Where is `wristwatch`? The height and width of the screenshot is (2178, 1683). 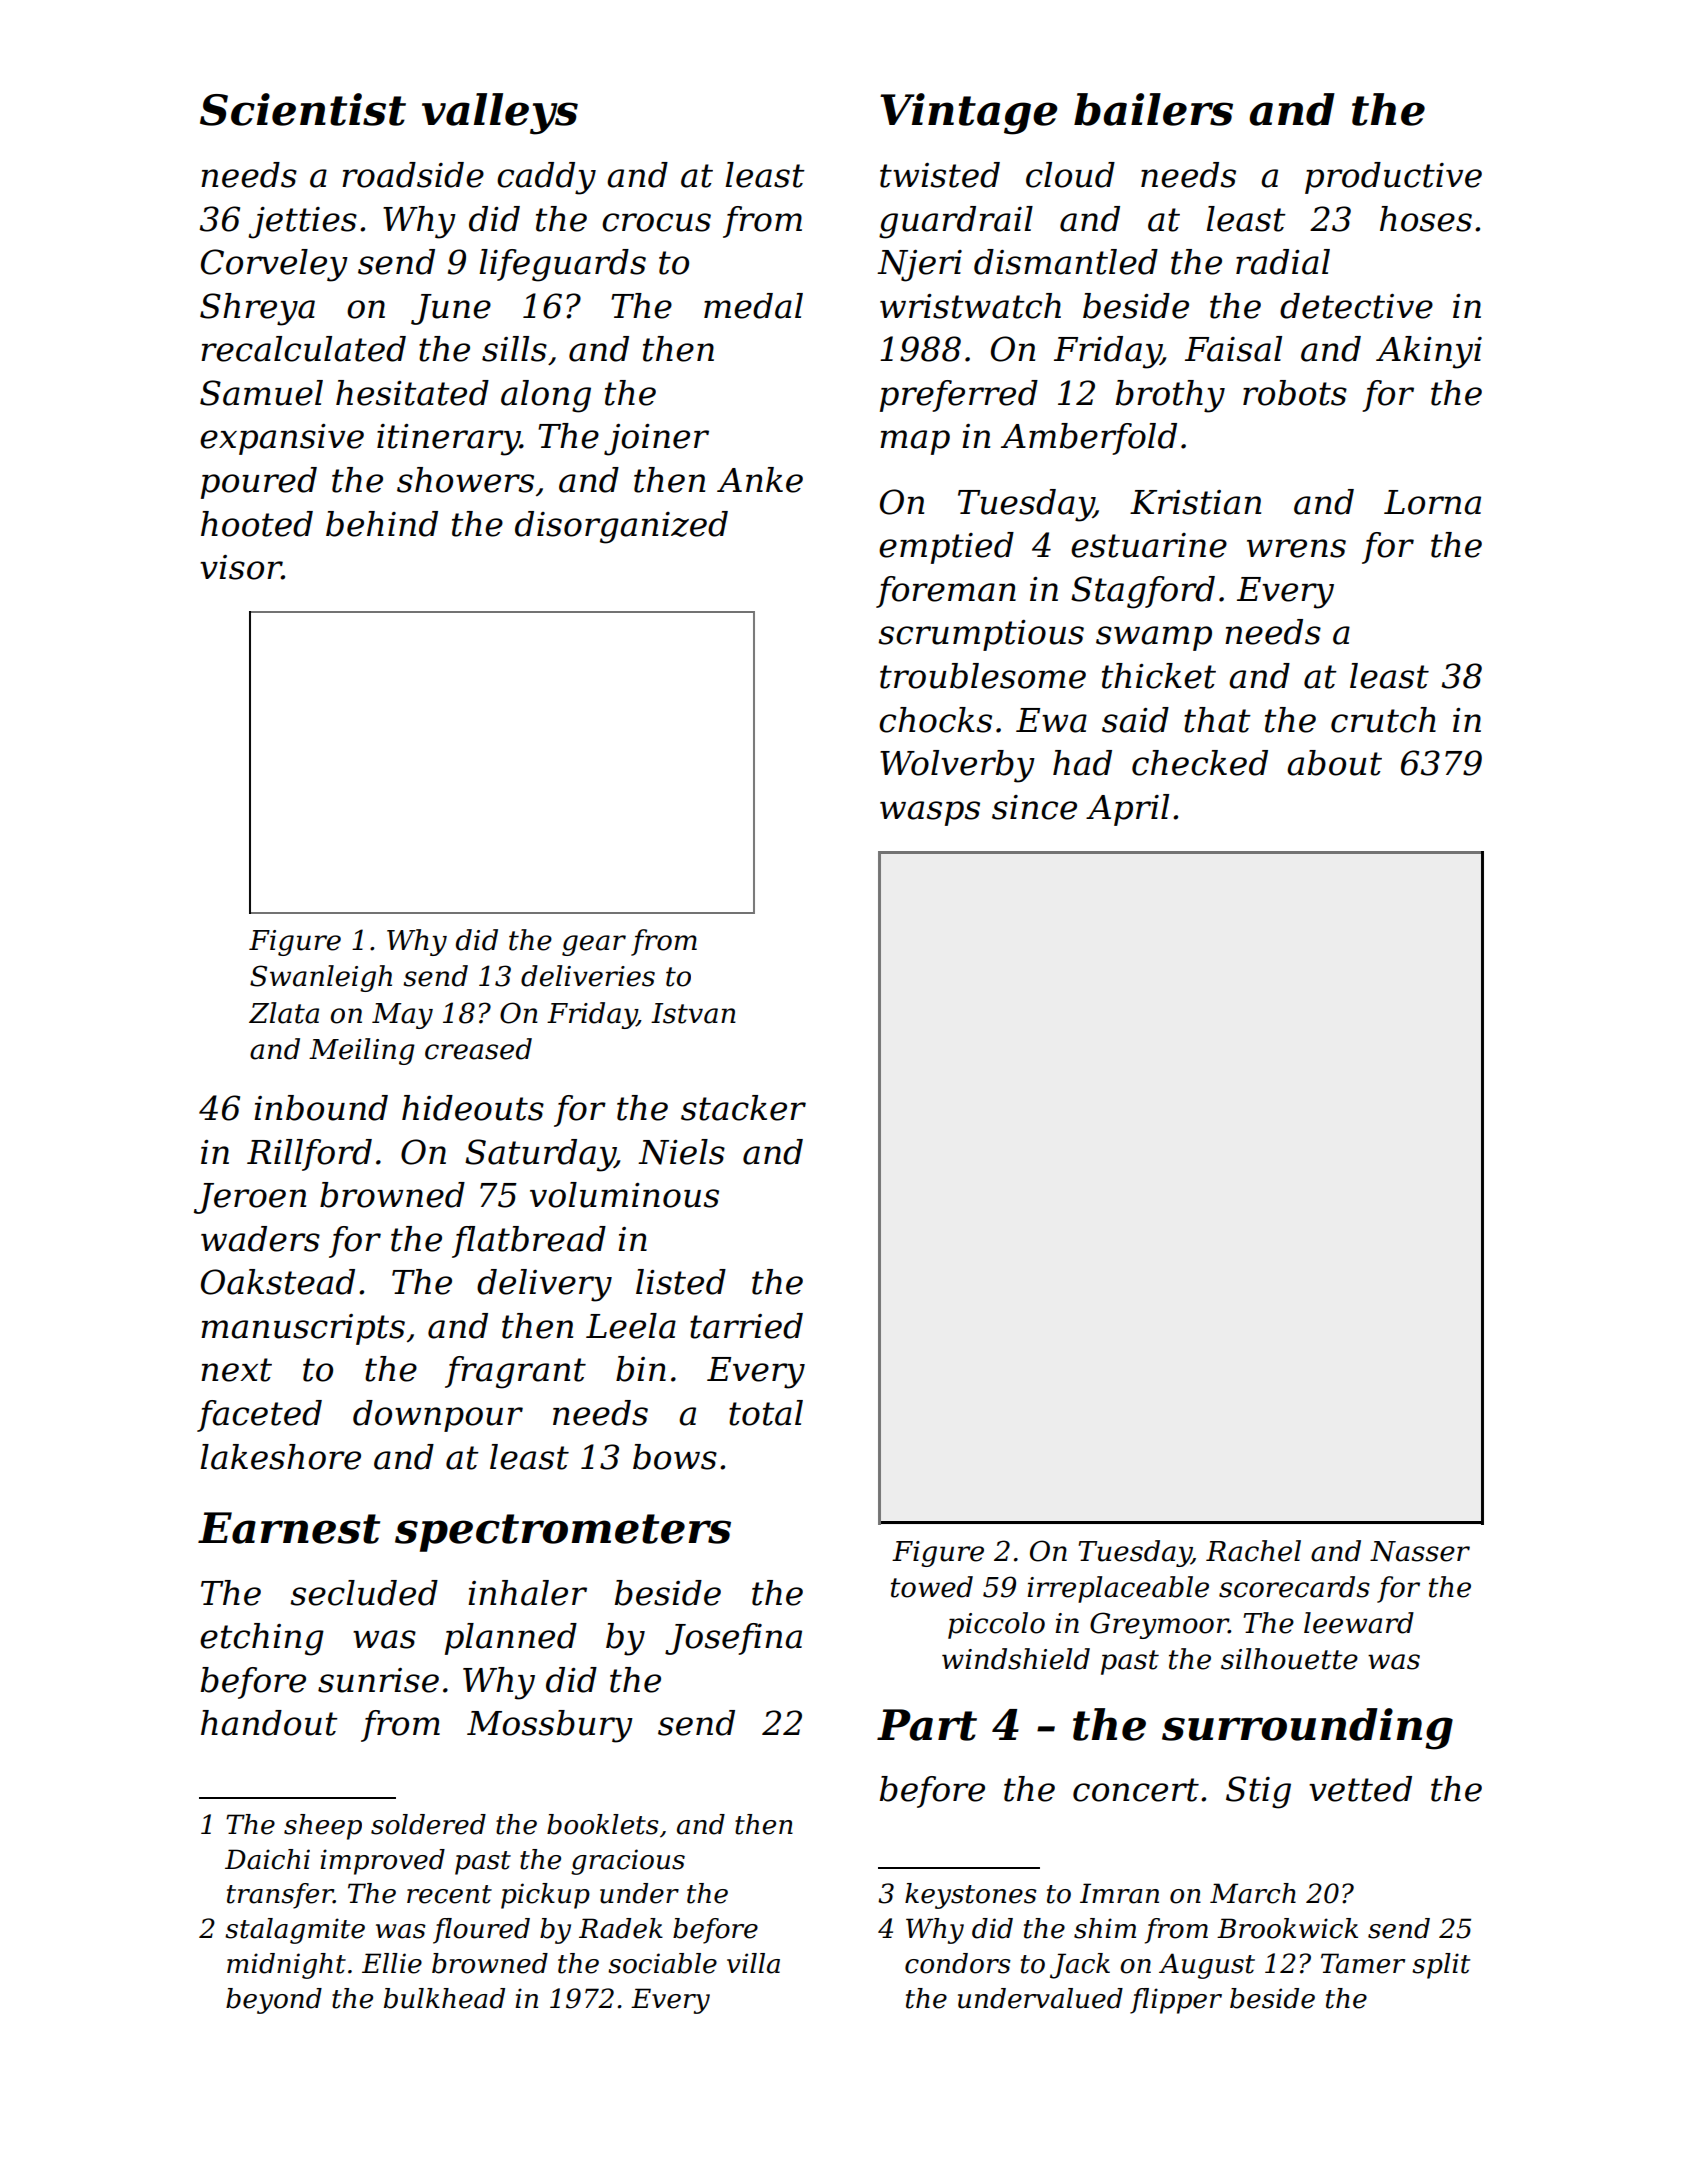 wristwatch is located at coordinates (970, 306).
